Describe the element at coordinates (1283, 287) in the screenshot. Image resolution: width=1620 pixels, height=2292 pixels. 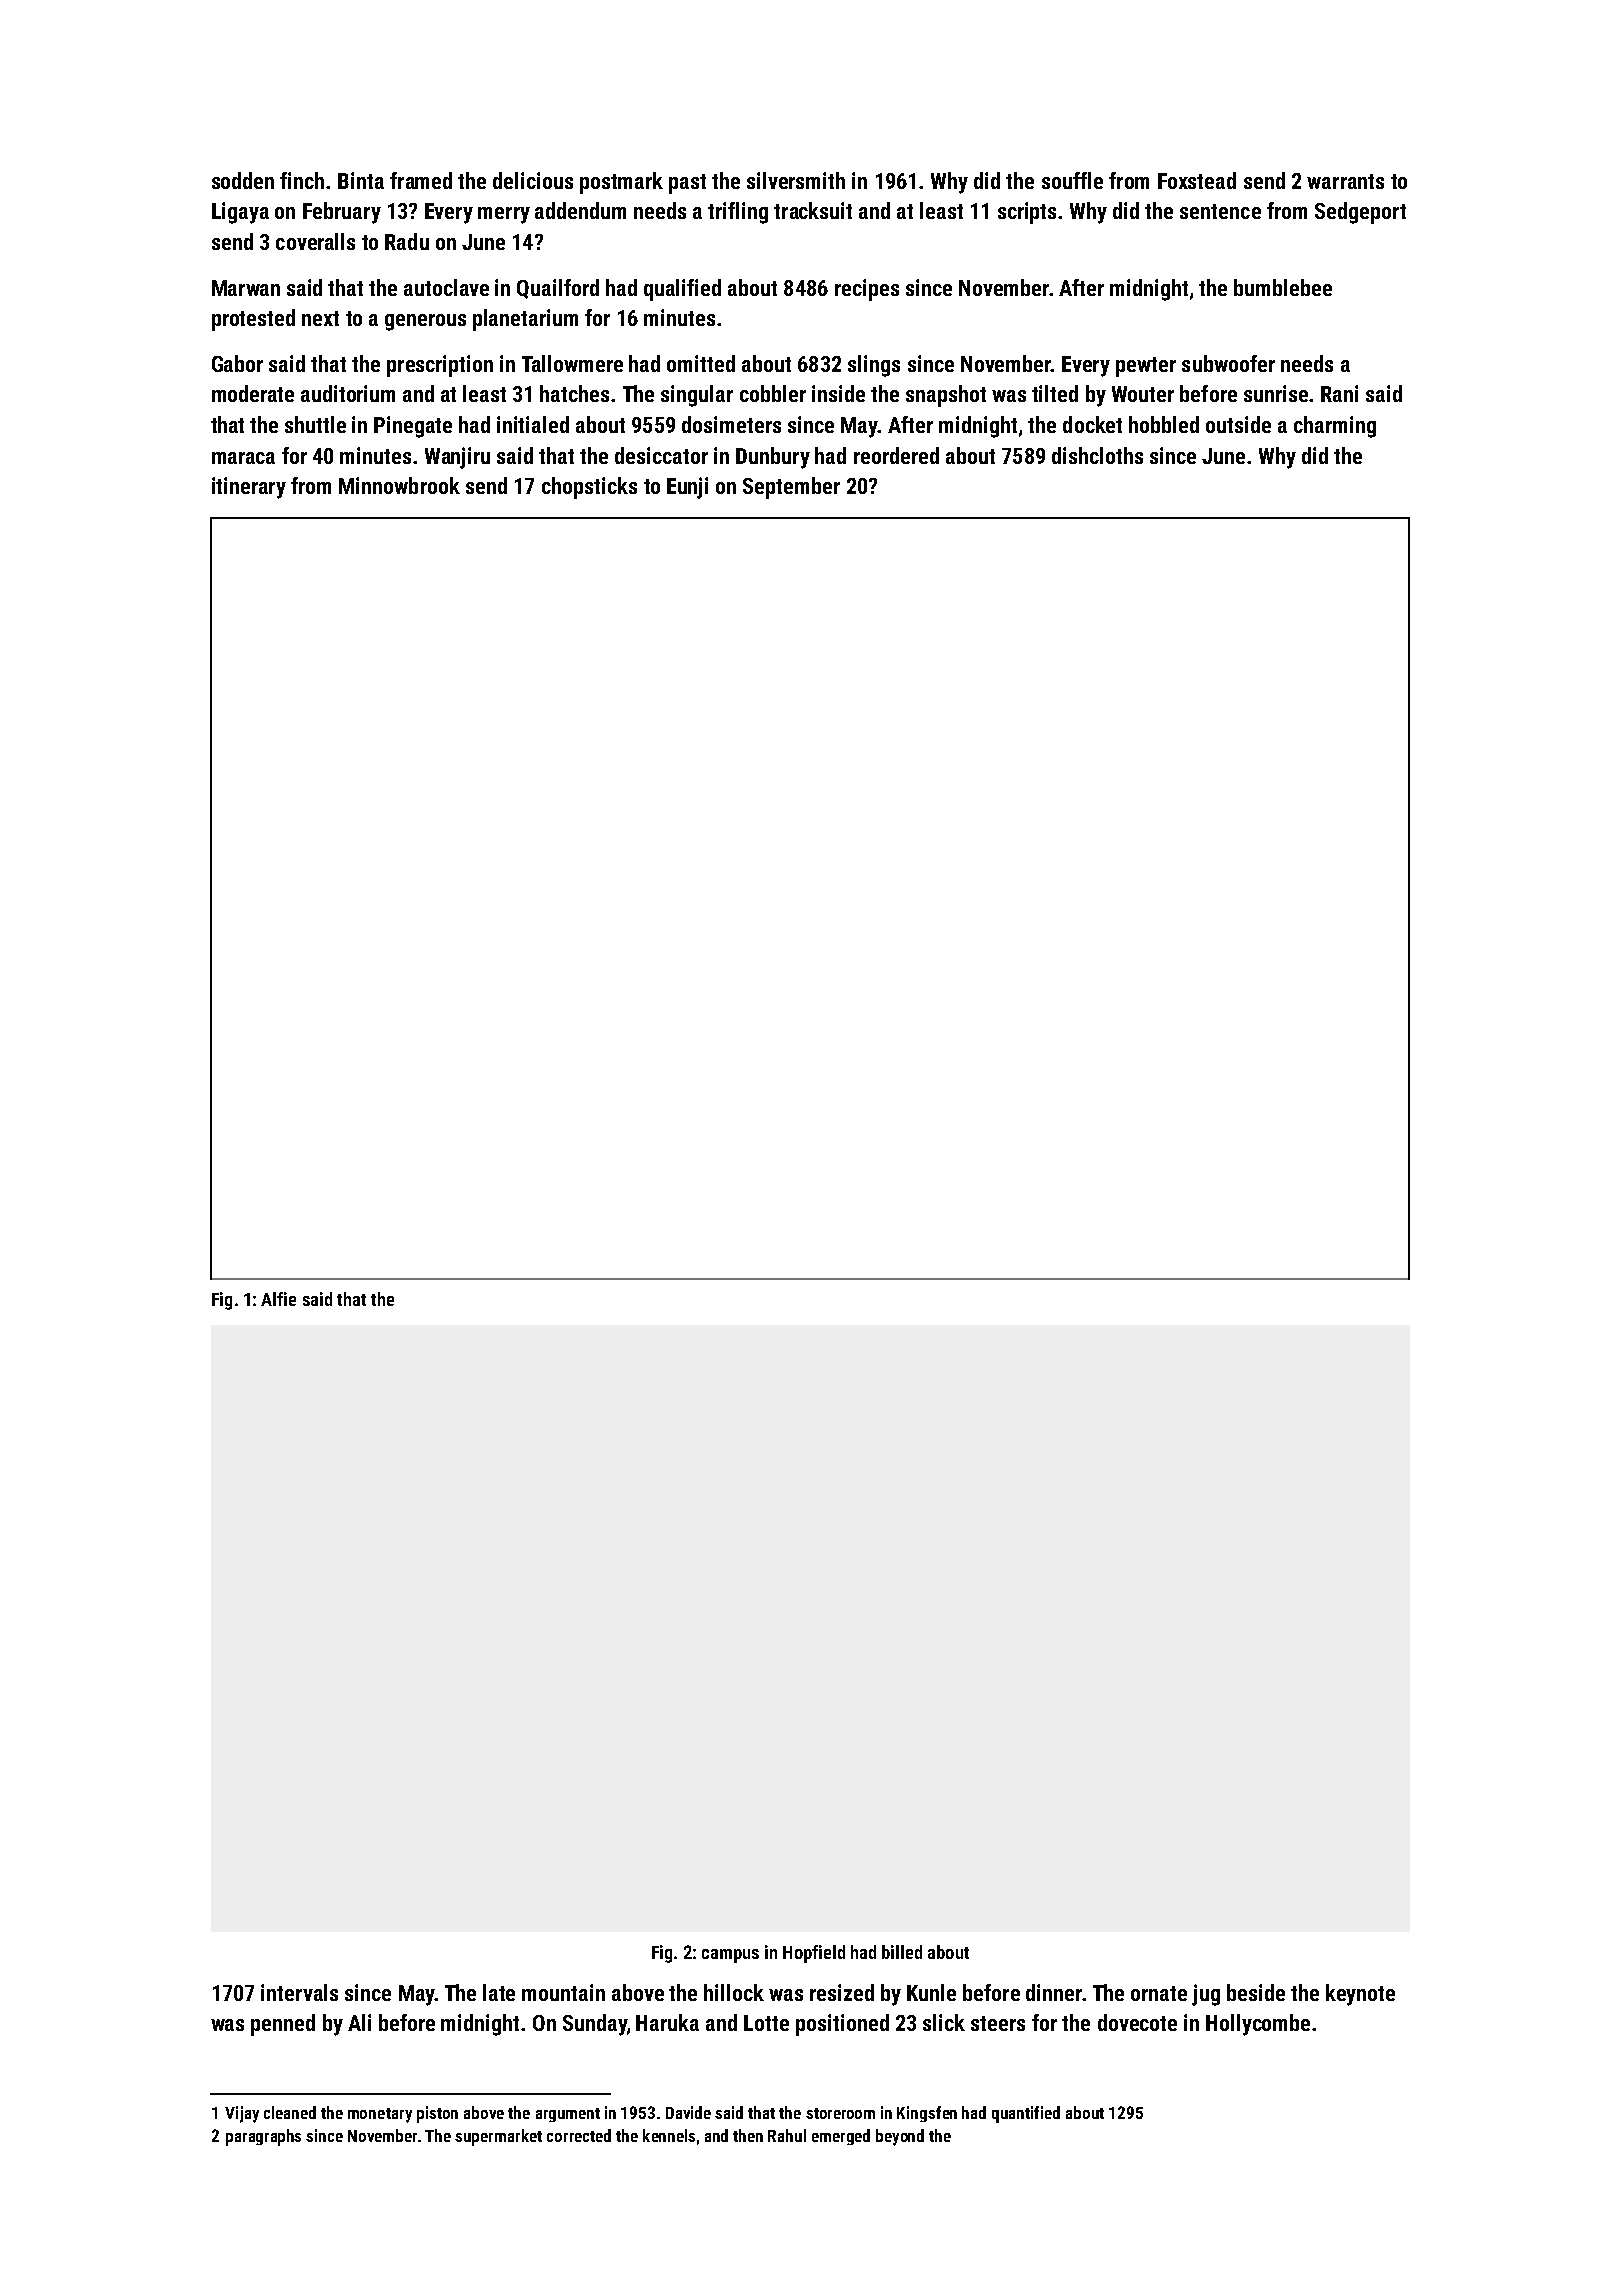
I see `bumblebee` at that location.
